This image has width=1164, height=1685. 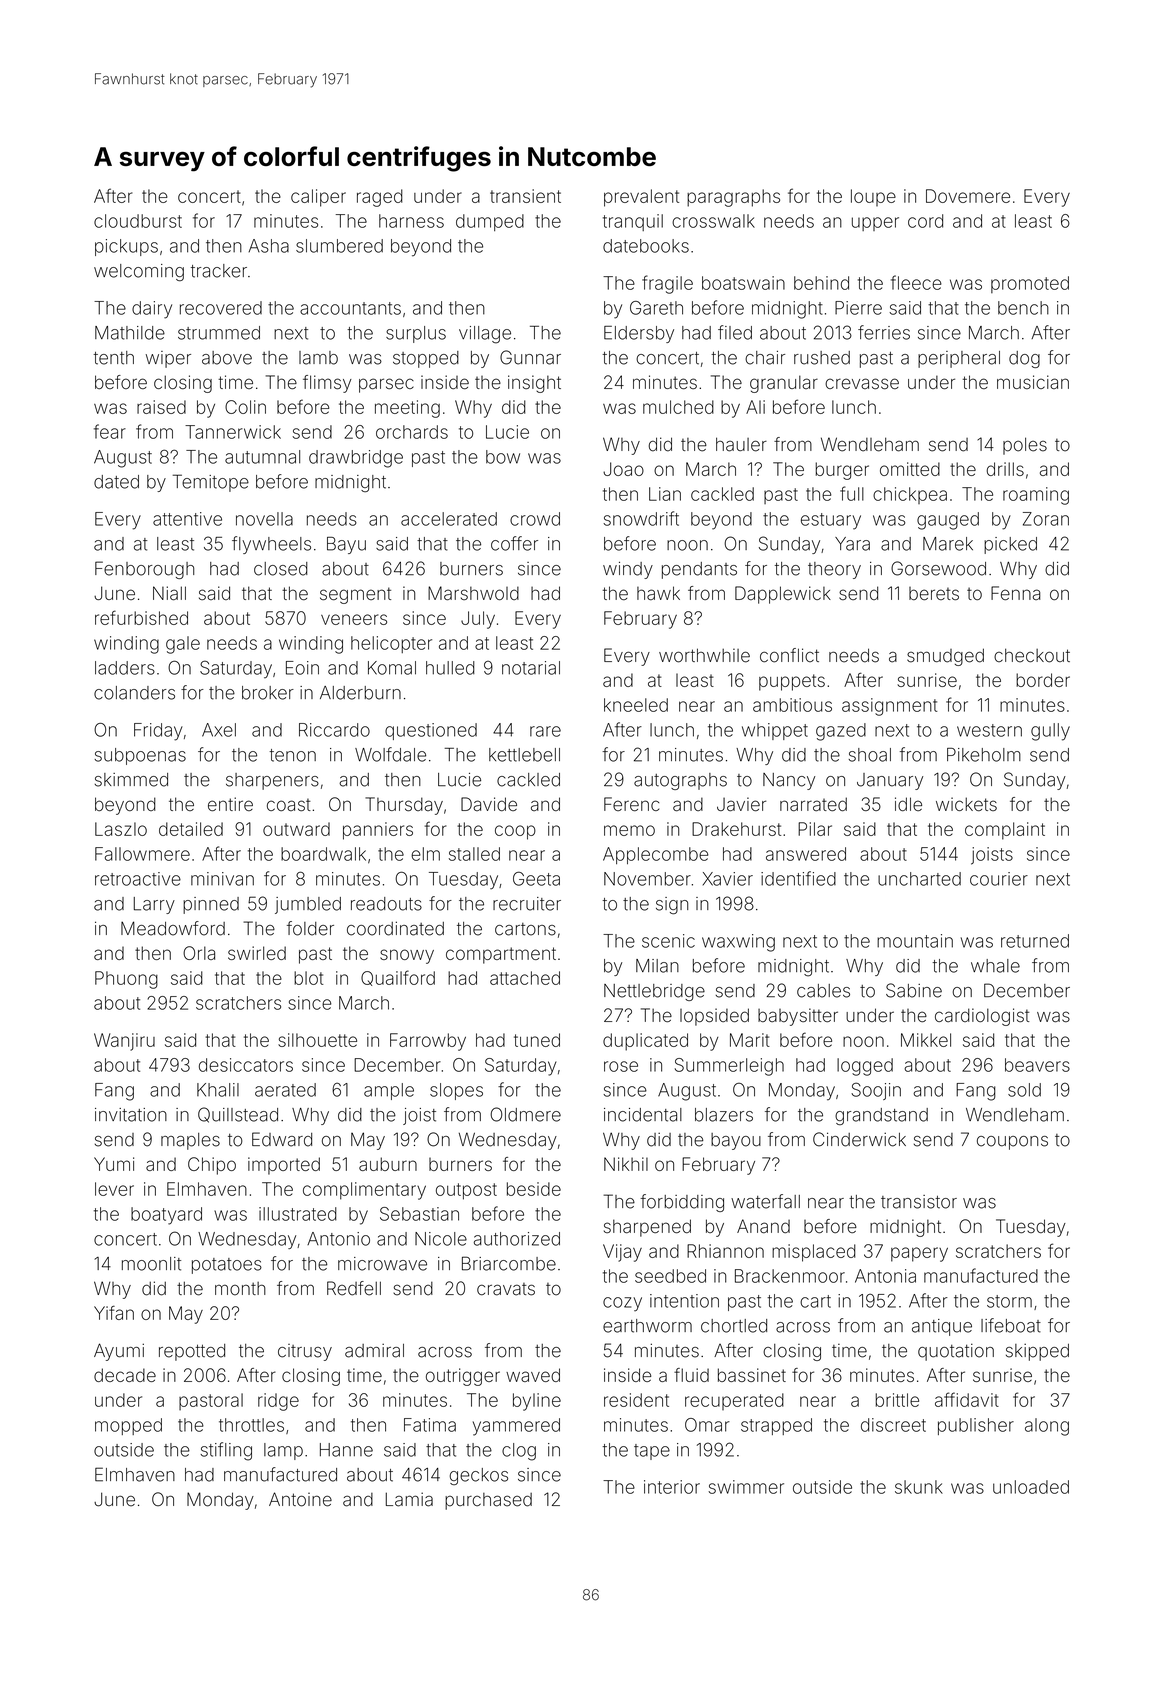 What do you see at coordinates (536, 878) in the image?
I see `Geeta` at bounding box center [536, 878].
